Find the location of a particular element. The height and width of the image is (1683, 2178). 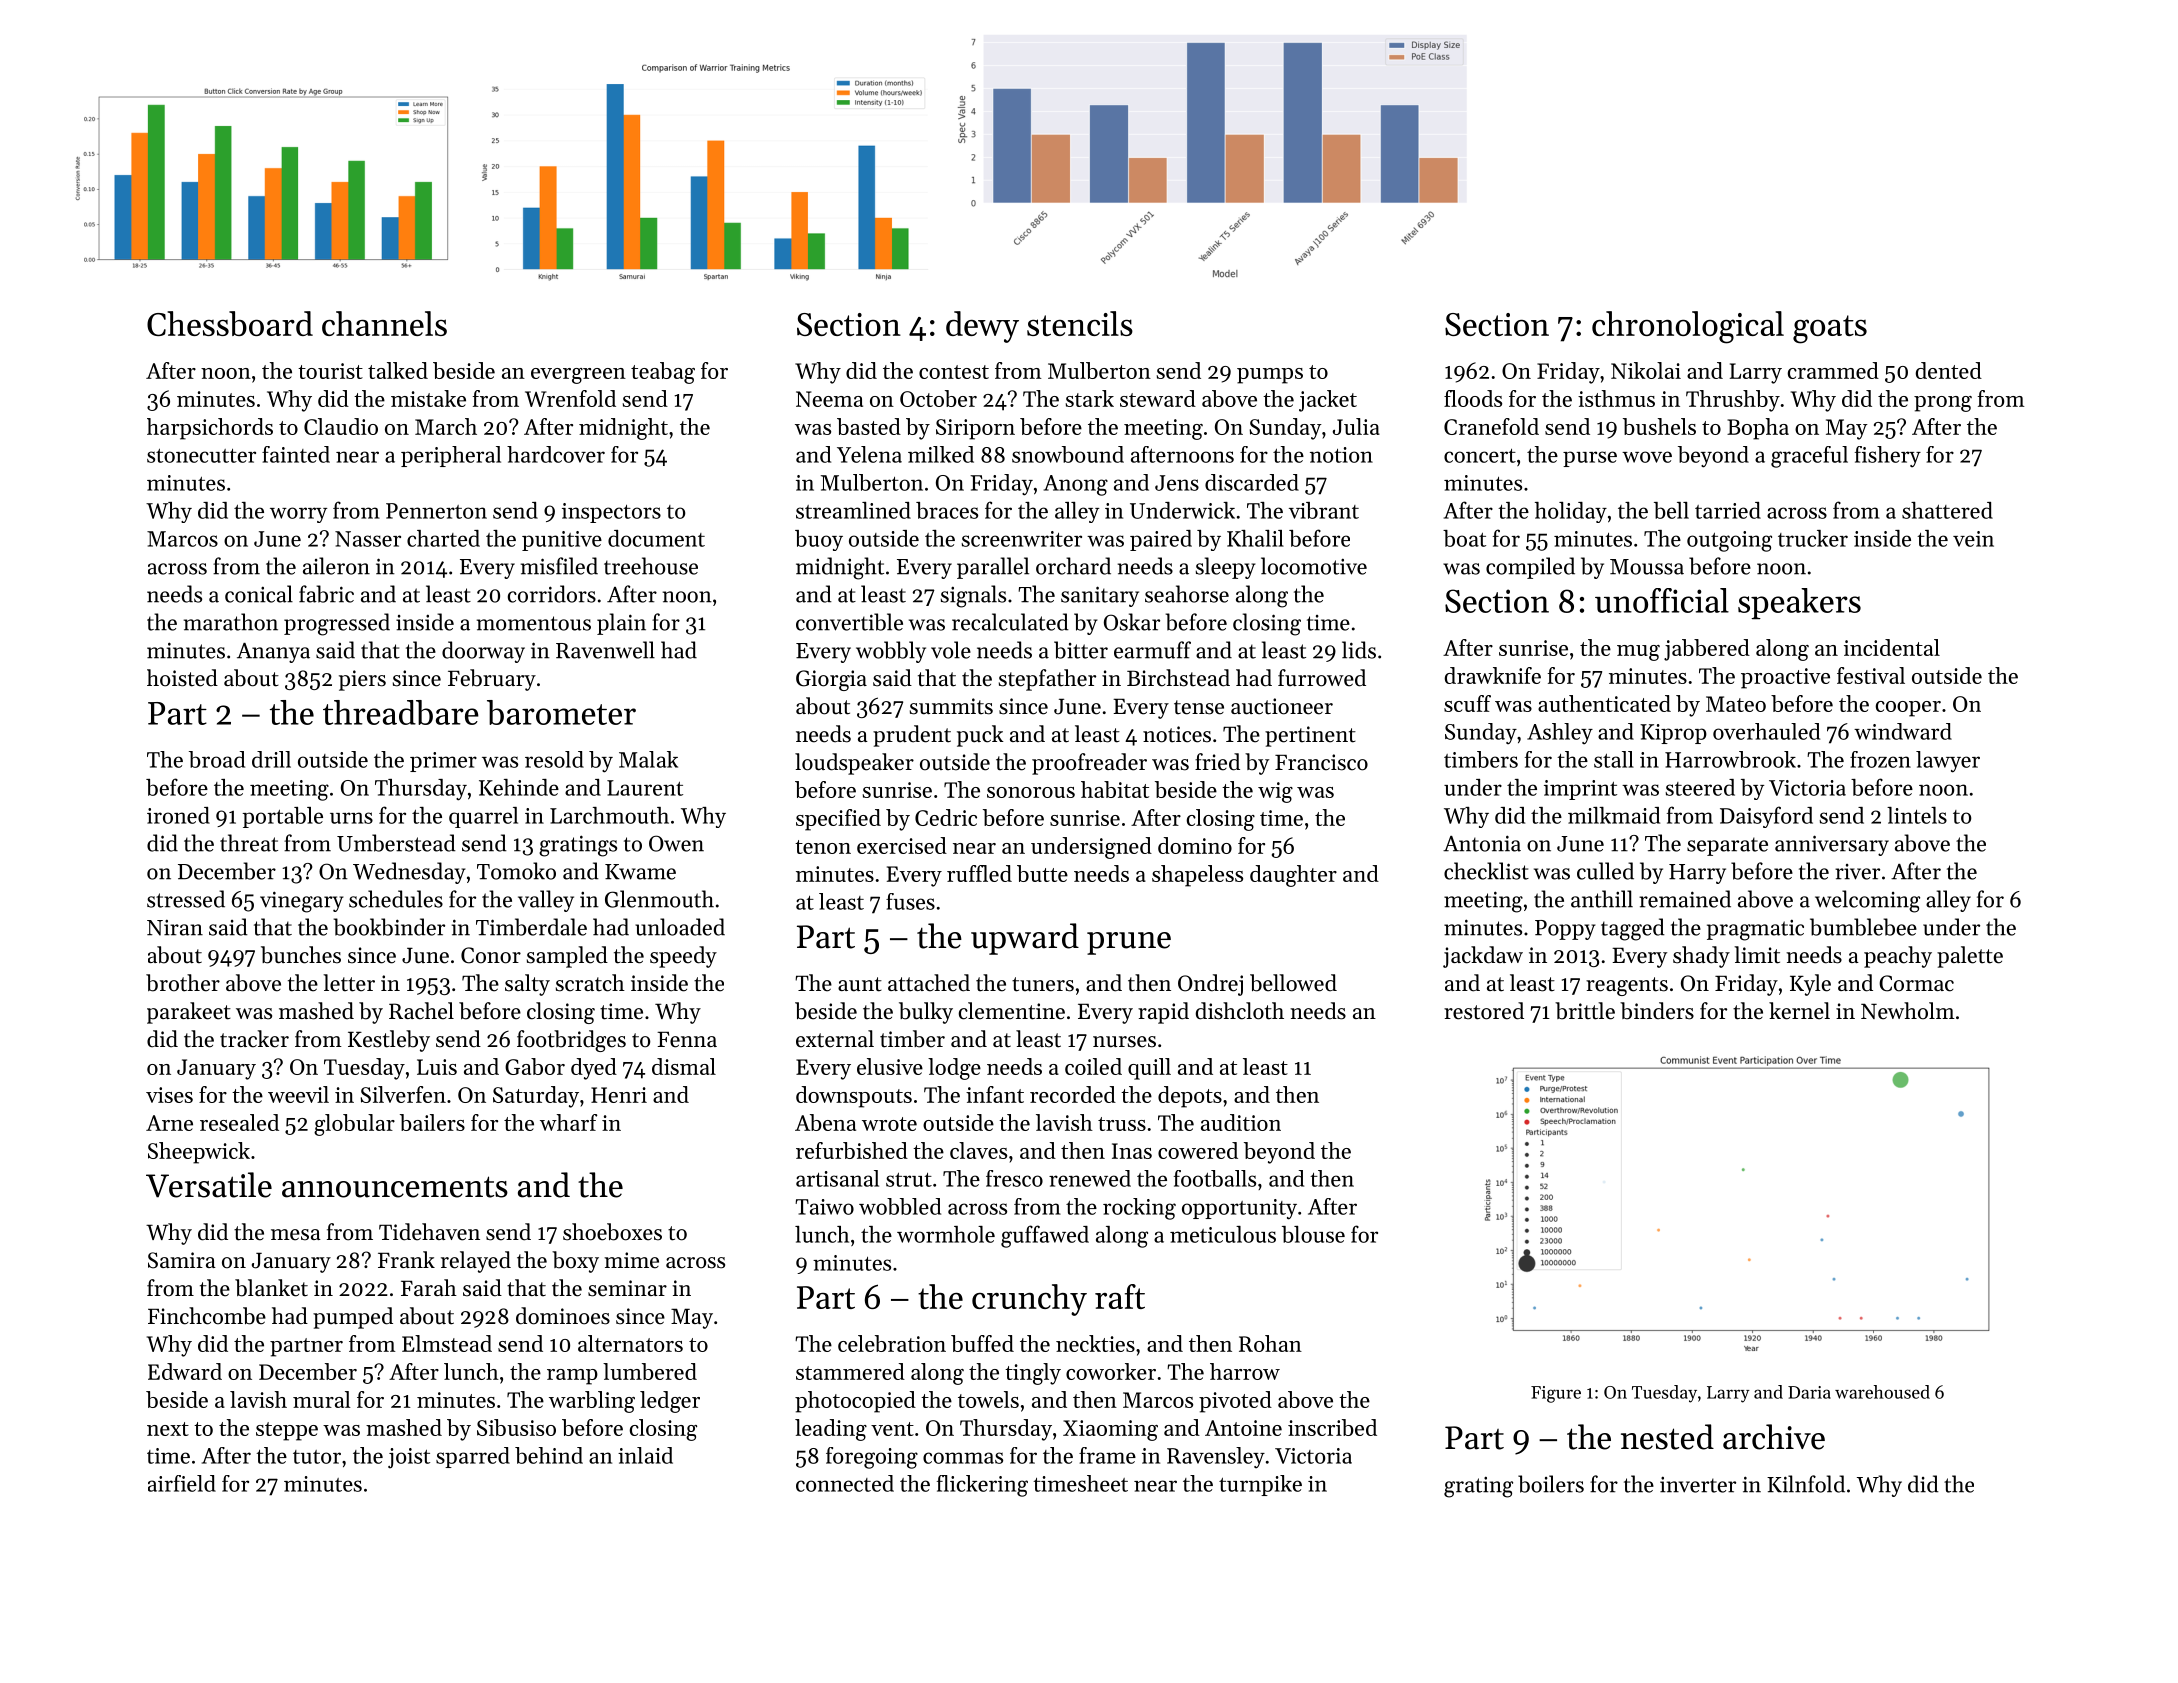

warehoused is located at coordinates (1882, 1392).
